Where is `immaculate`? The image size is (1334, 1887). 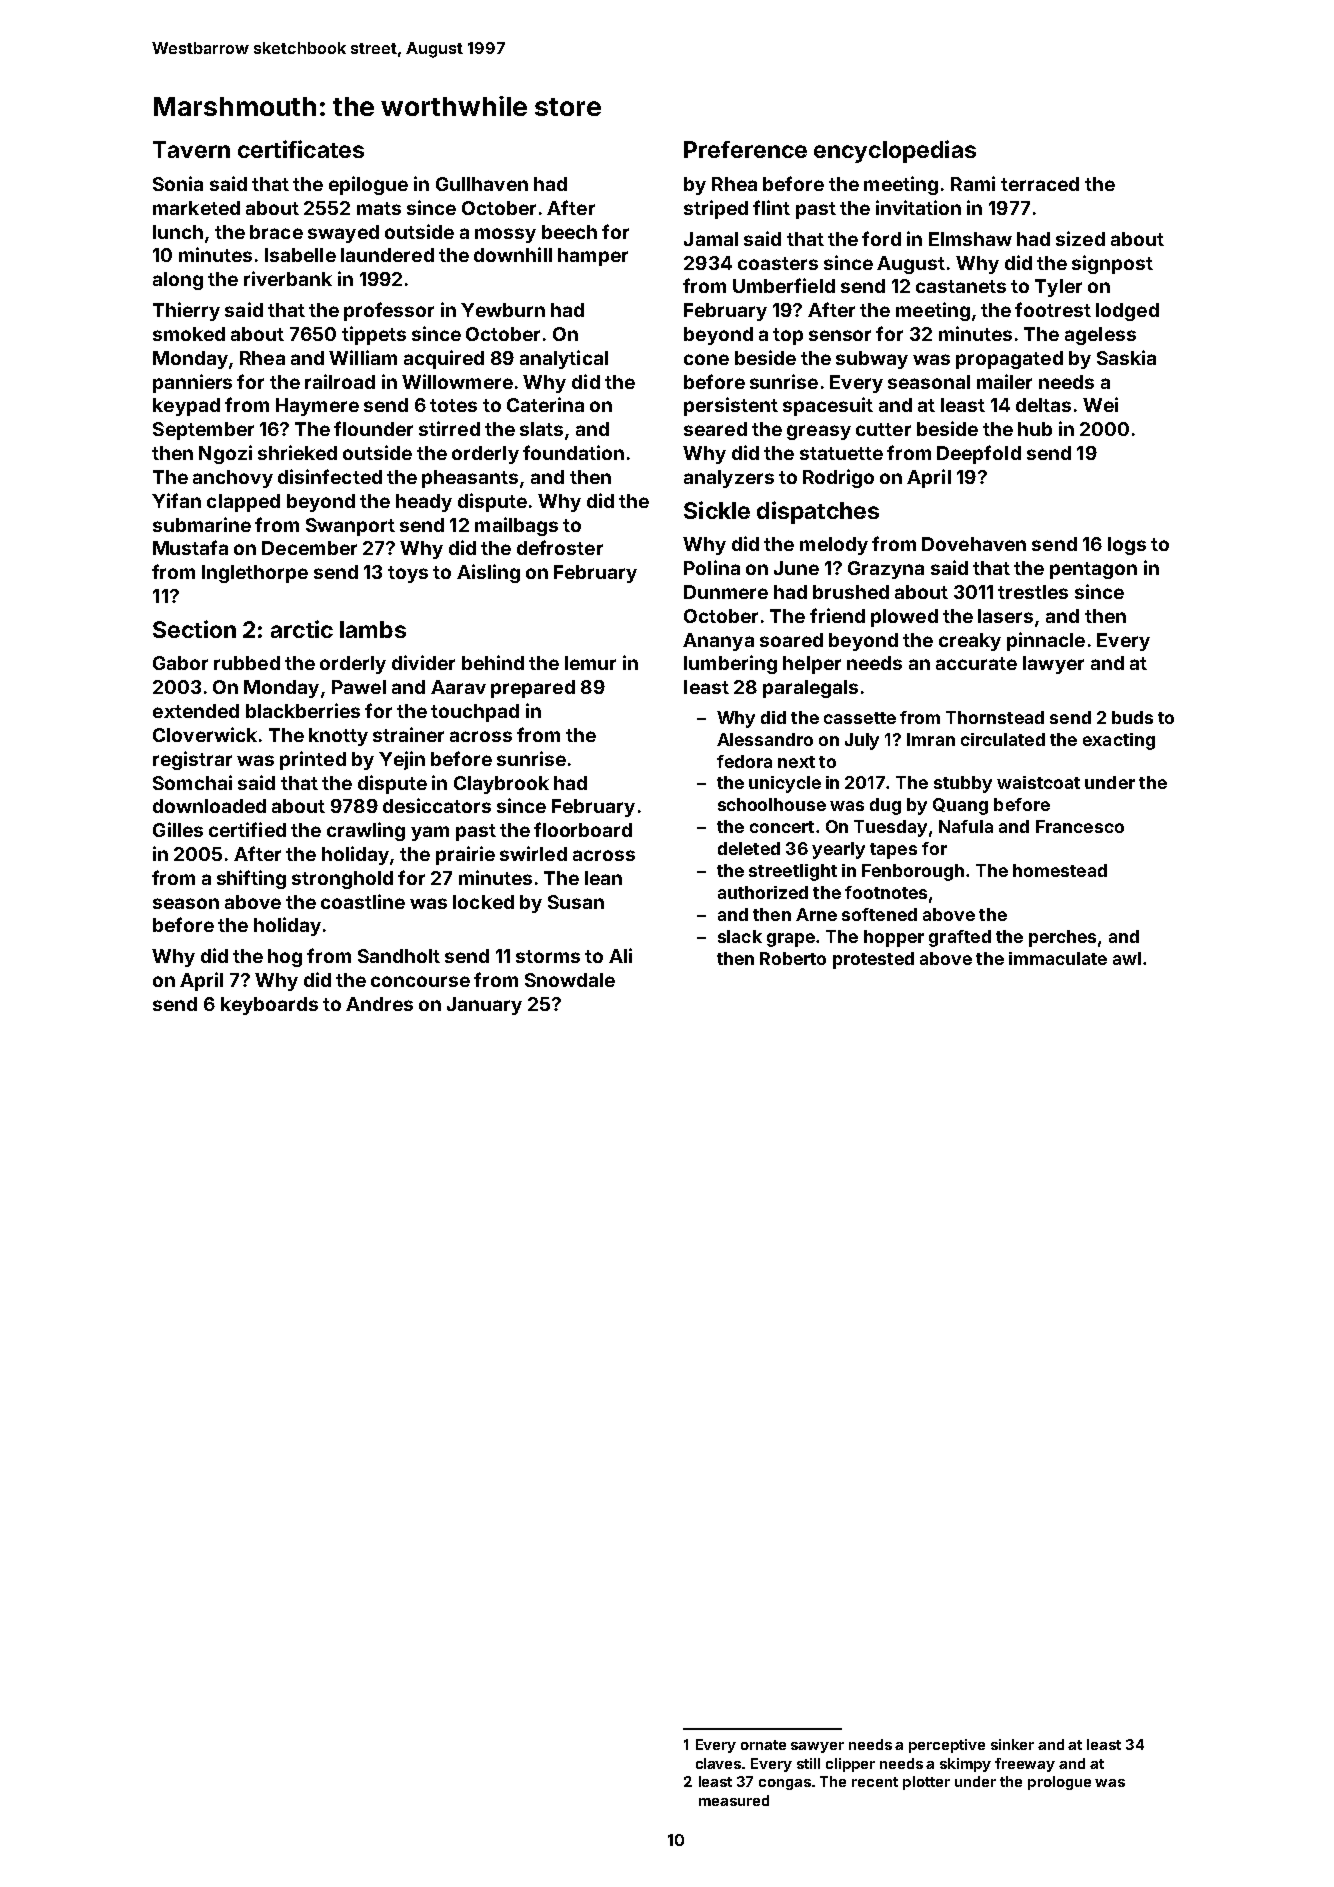 immaculate is located at coordinates (1058, 958).
